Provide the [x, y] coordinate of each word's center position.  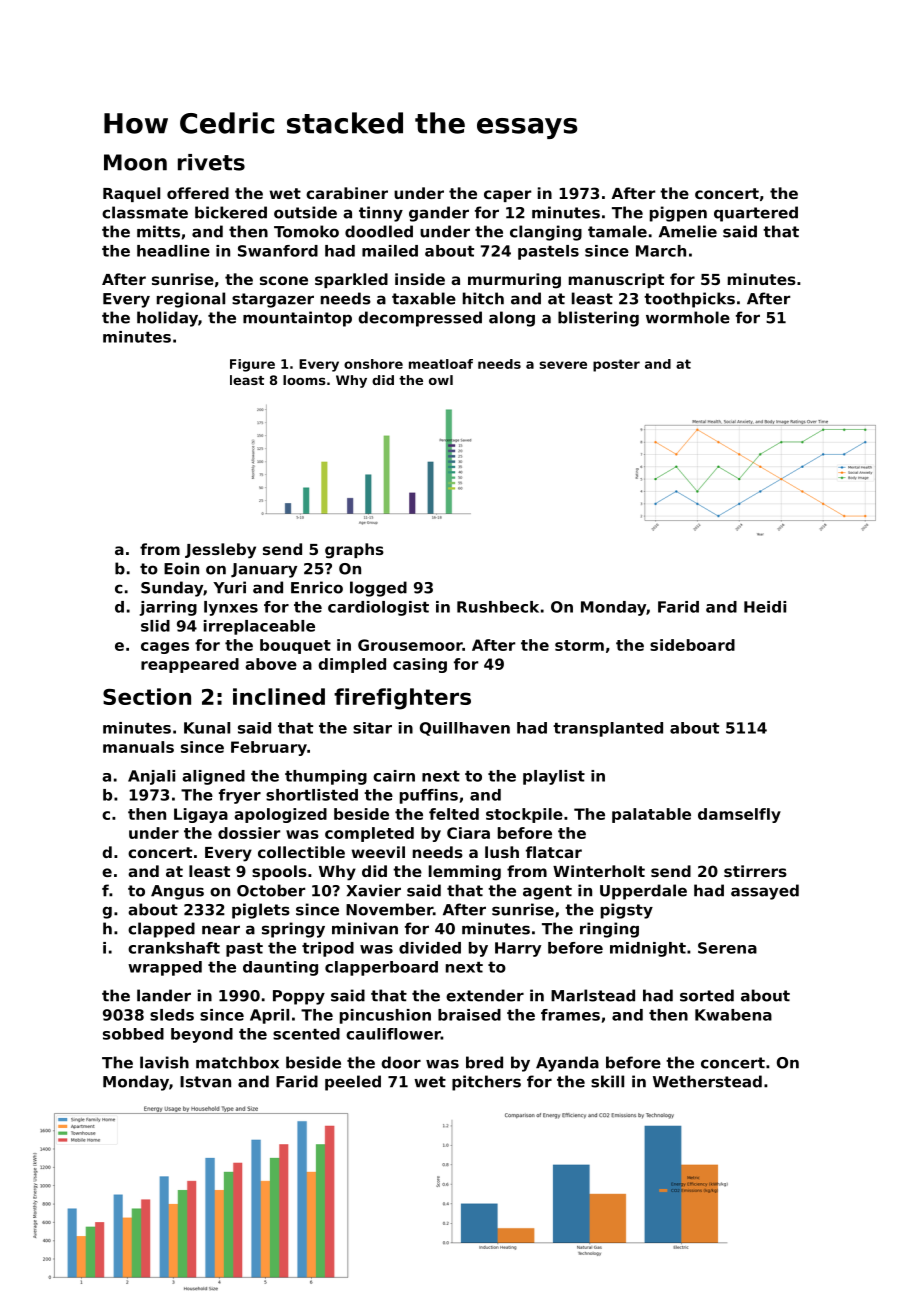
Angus [177, 892]
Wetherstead [707, 1081]
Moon [135, 162]
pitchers [486, 1083]
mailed [390, 251]
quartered [756, 214]
